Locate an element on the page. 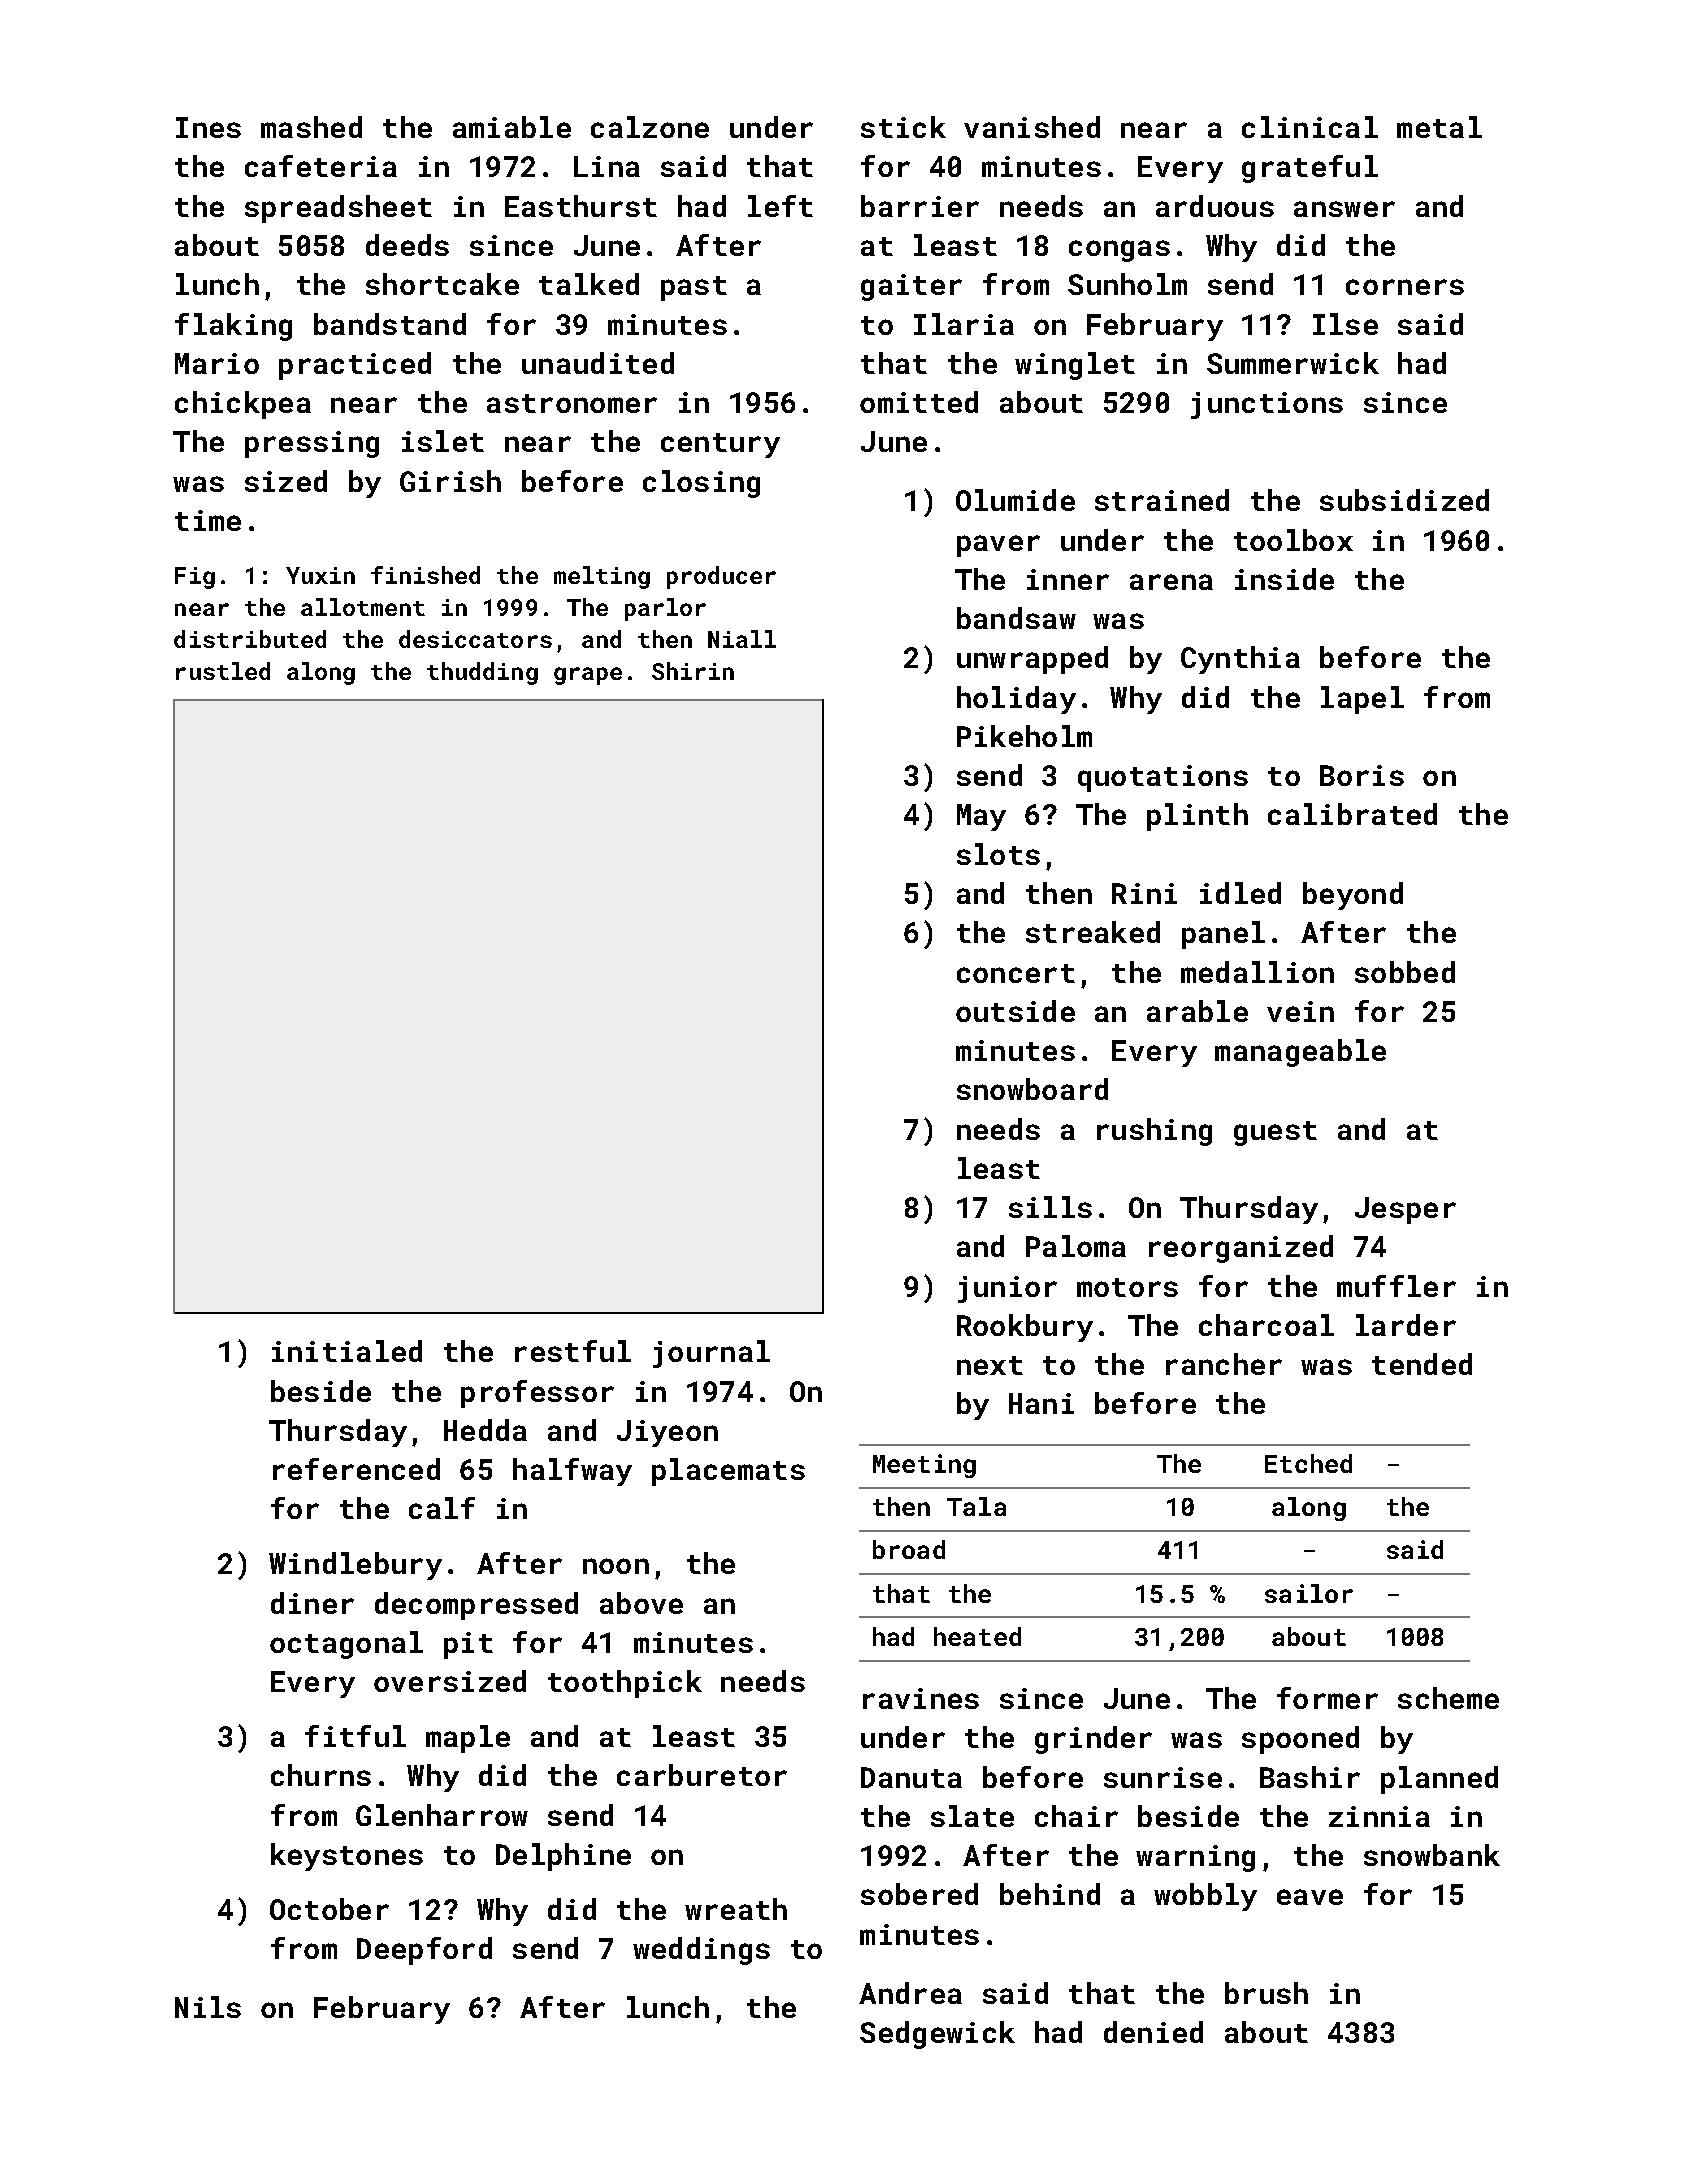  Ilse is located at coordinates (1345, 324).
